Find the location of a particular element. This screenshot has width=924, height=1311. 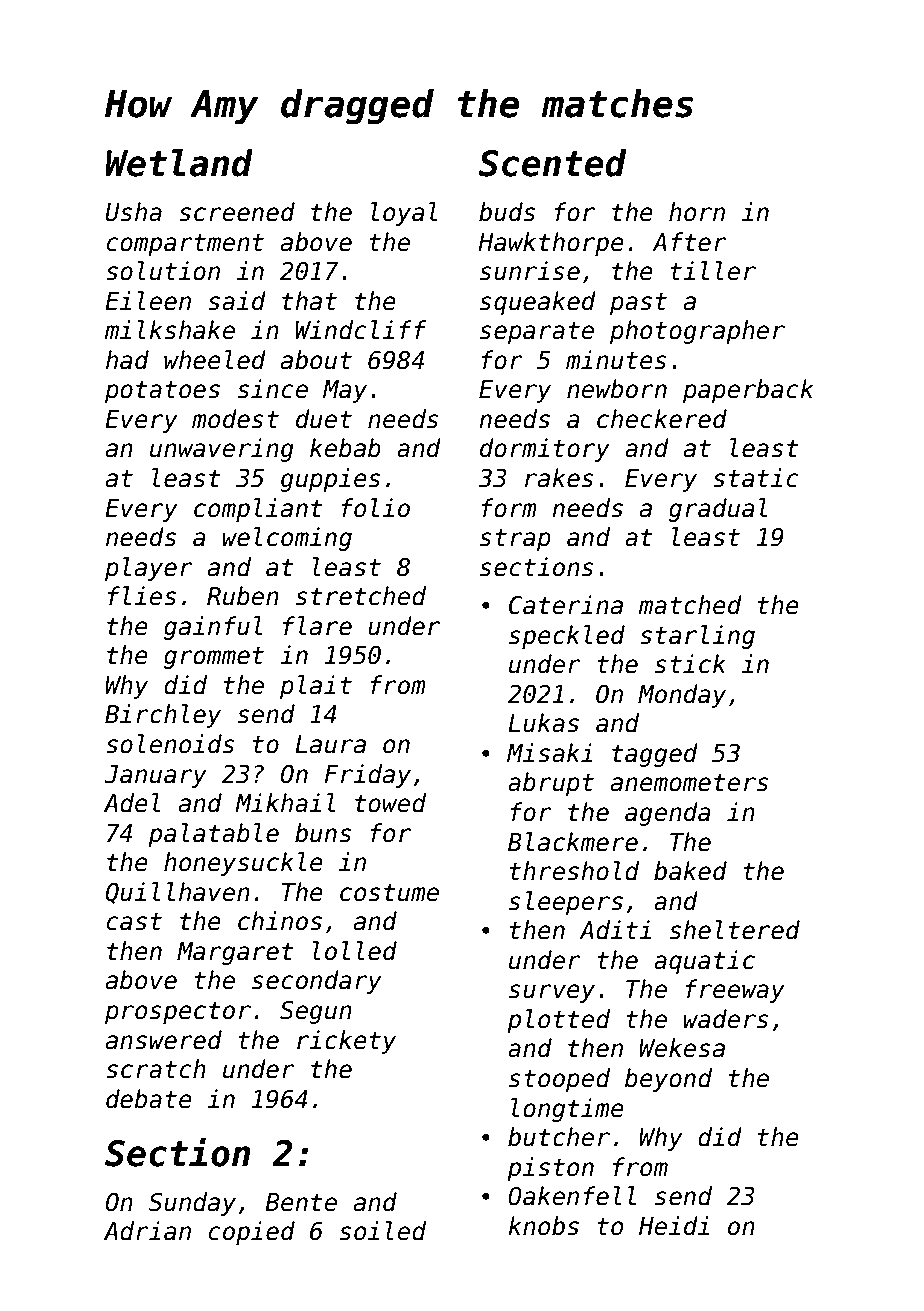

tiller is located at coordinates (713, 271).
